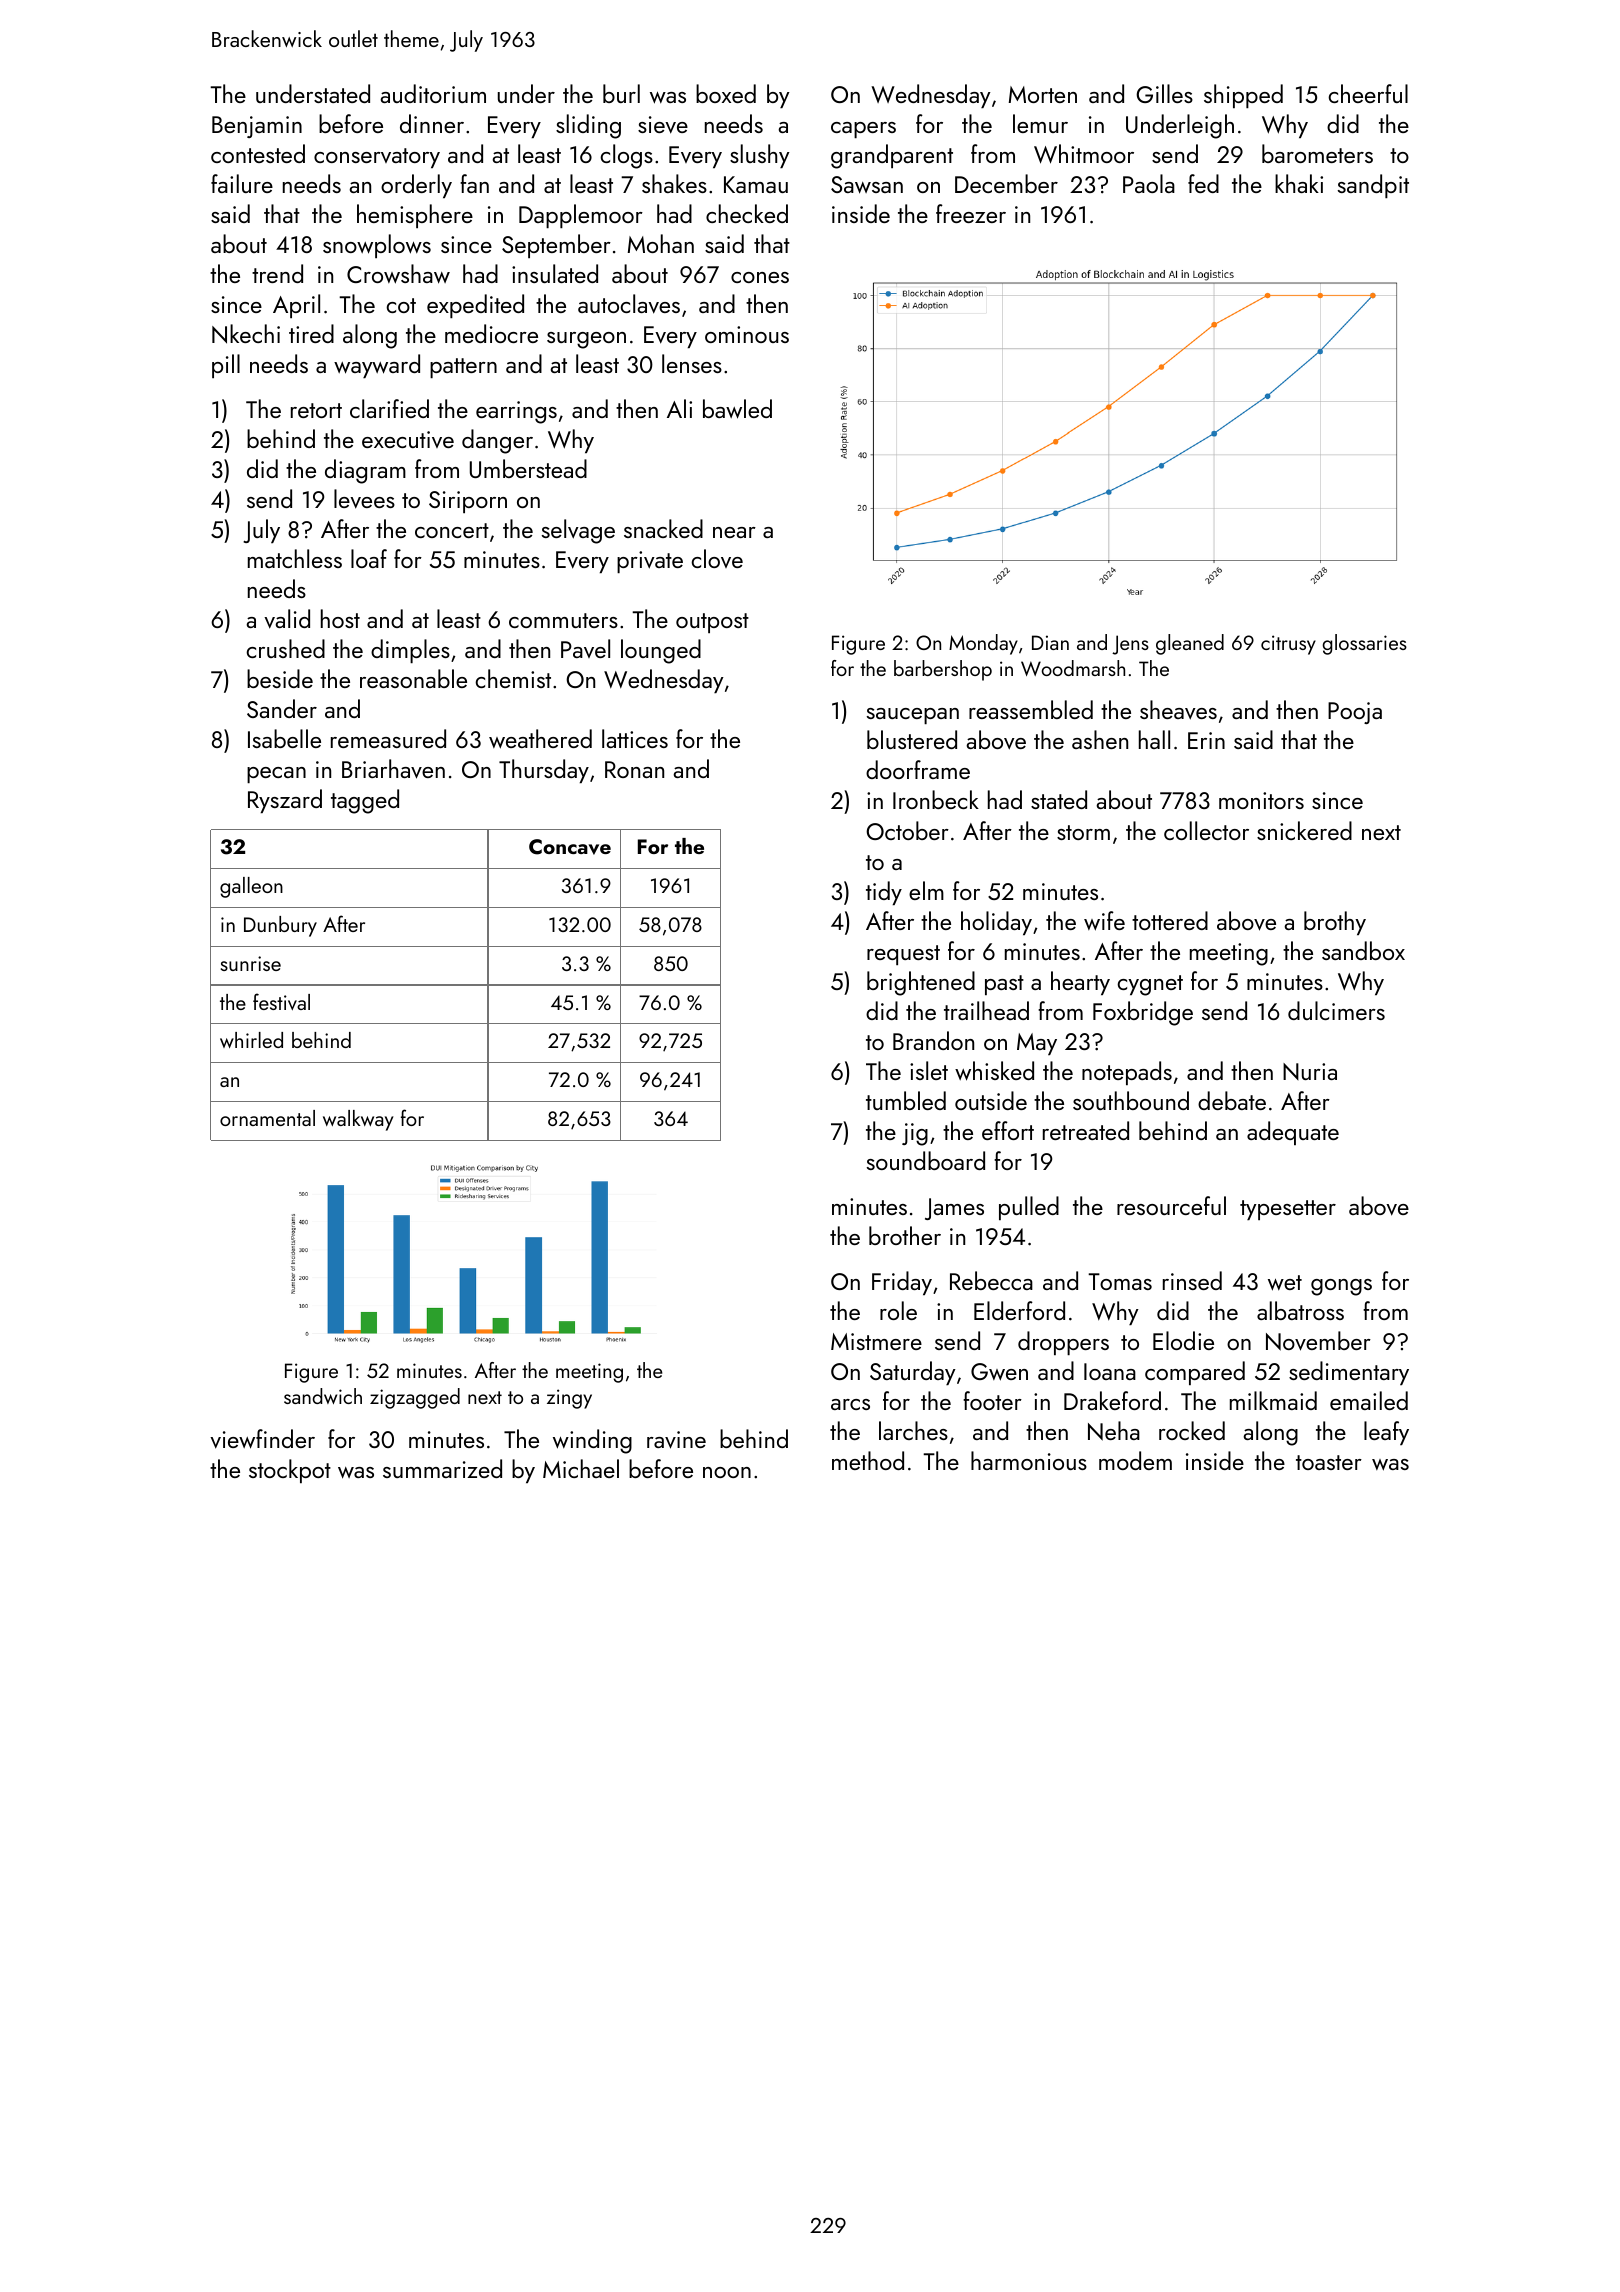 Image resolution: width=1620 pixels, height=2292 pixels. What do you see at coordinates (290, 1471) in the screenshot?
I see `stockpot` at bounding box center [290, 1471].
